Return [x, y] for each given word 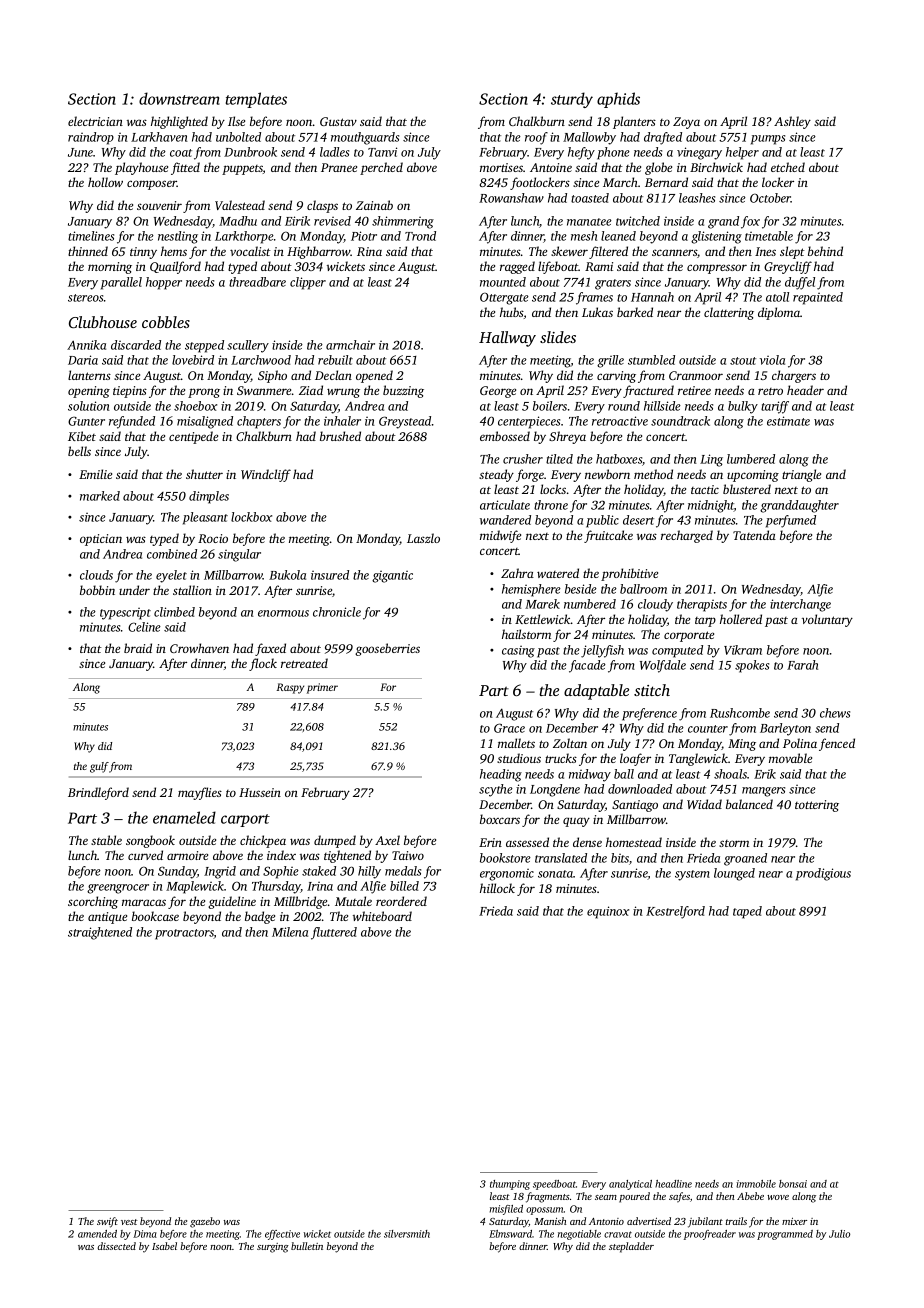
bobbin [97, 590]
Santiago [635, 806]
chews [835, 713]
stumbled [651, 360]
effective [282, 1235]
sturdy [572, 100]
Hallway [507, 339]
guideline [232, 902]
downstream [179, 98]
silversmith [407, 1234]
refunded [132, 422]
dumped [335, 841]
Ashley [792, 122]
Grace [509, 728]
